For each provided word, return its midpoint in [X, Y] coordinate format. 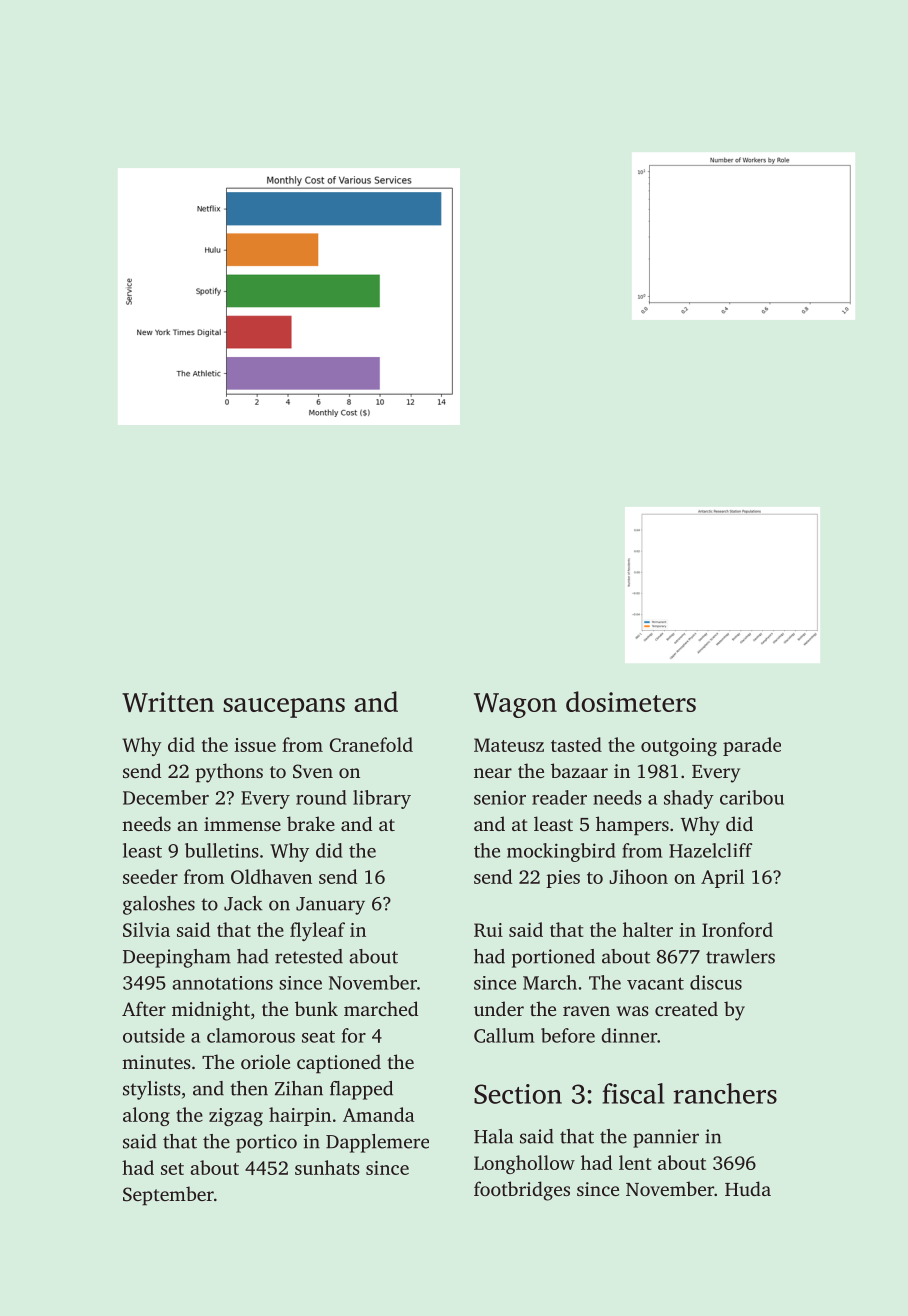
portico [266, 1143]
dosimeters [631, 701]
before [568, 1035]
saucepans [284, 708]
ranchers [725, 1093]
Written [168, 702]
